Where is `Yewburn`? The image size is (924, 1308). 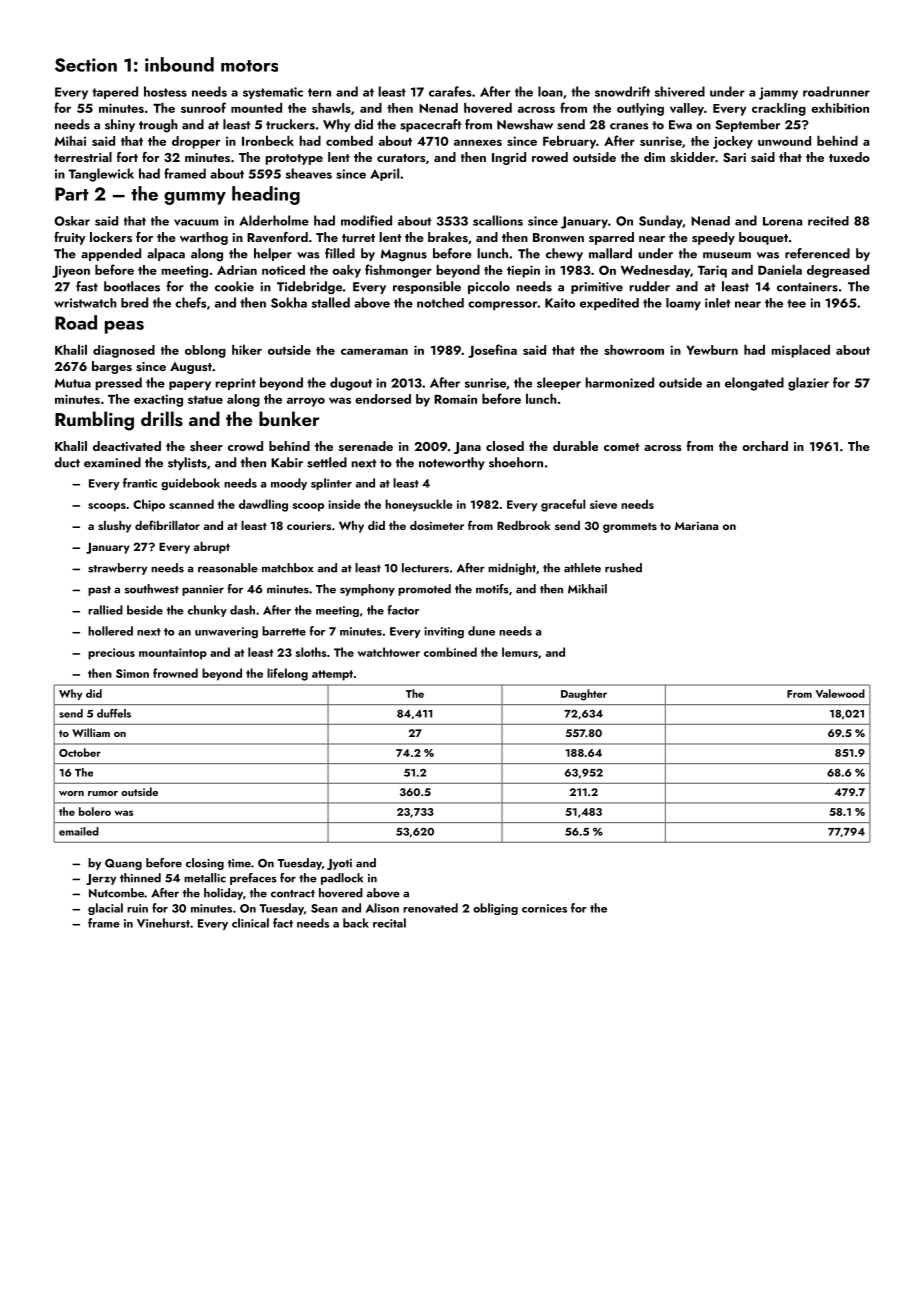
Yewburn is located at coordinates (712, 350).
